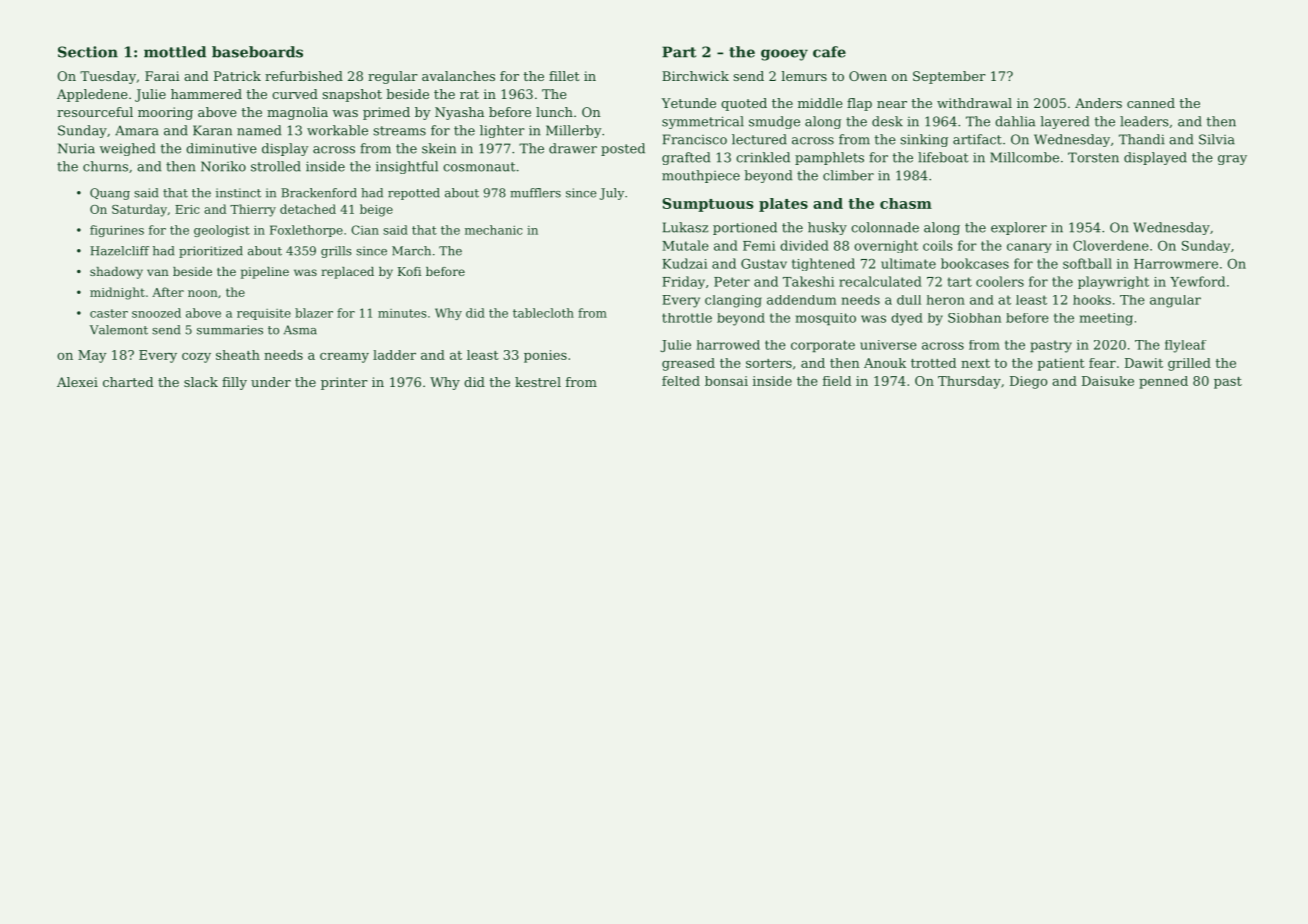  Describe the element at coordinates (1144, 363) in the document. I see `Dawit` at that location.
